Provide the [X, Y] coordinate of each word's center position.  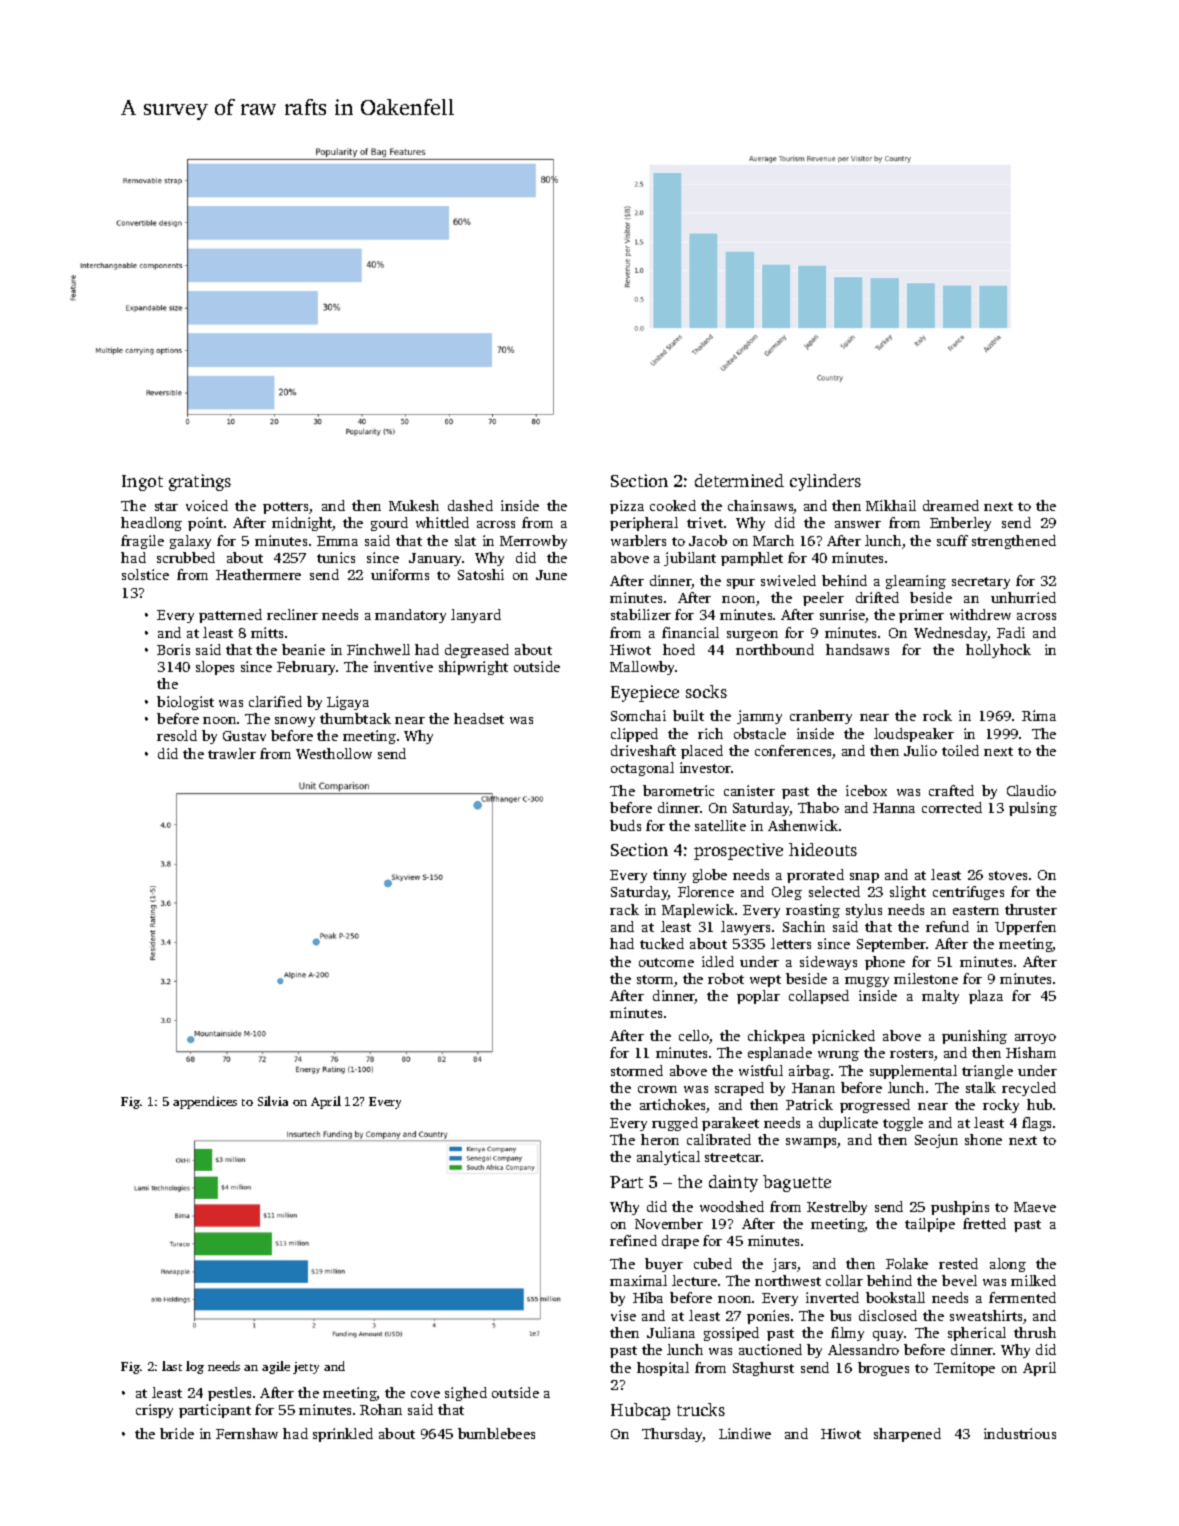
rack [624, 909]
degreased [477, 651]
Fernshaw [247, 1433]
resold [177, 735]
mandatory [410, 616]
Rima [1039, 715]
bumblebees [496, 1433]
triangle [987, 1072]
